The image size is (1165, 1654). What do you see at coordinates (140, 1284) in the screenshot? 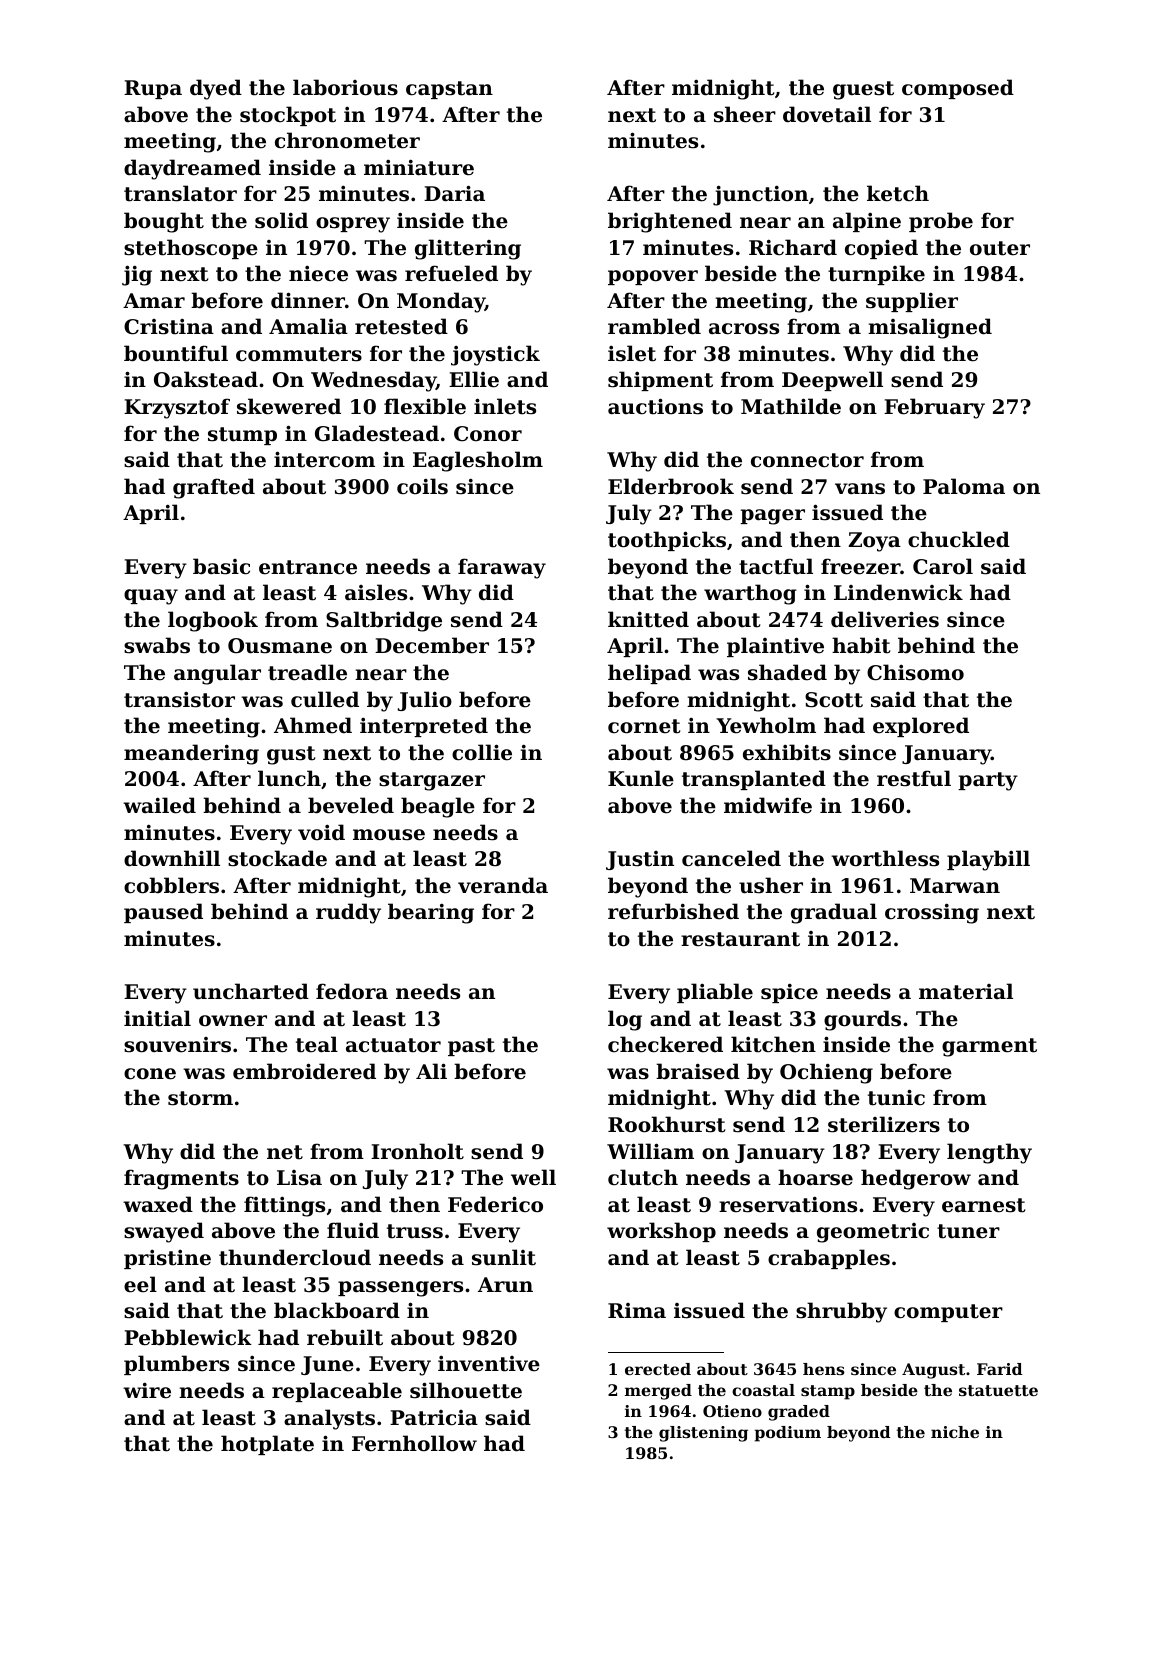
I see `eel` at bounding box center [140, 1284].
